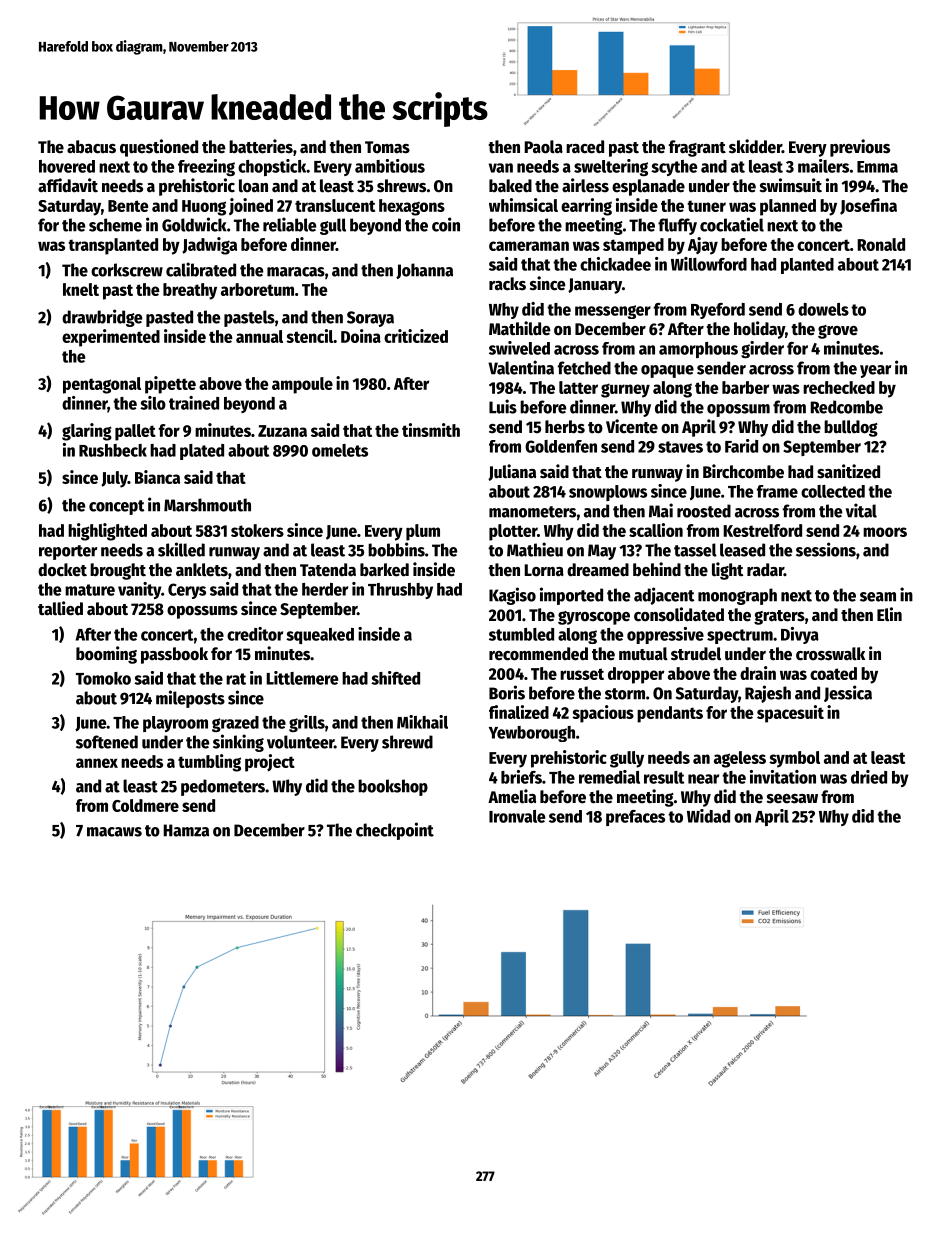 Image resolution: width=952 pixels, height=1233 pixels. I want to click on bookshop, so click(393, 787).
